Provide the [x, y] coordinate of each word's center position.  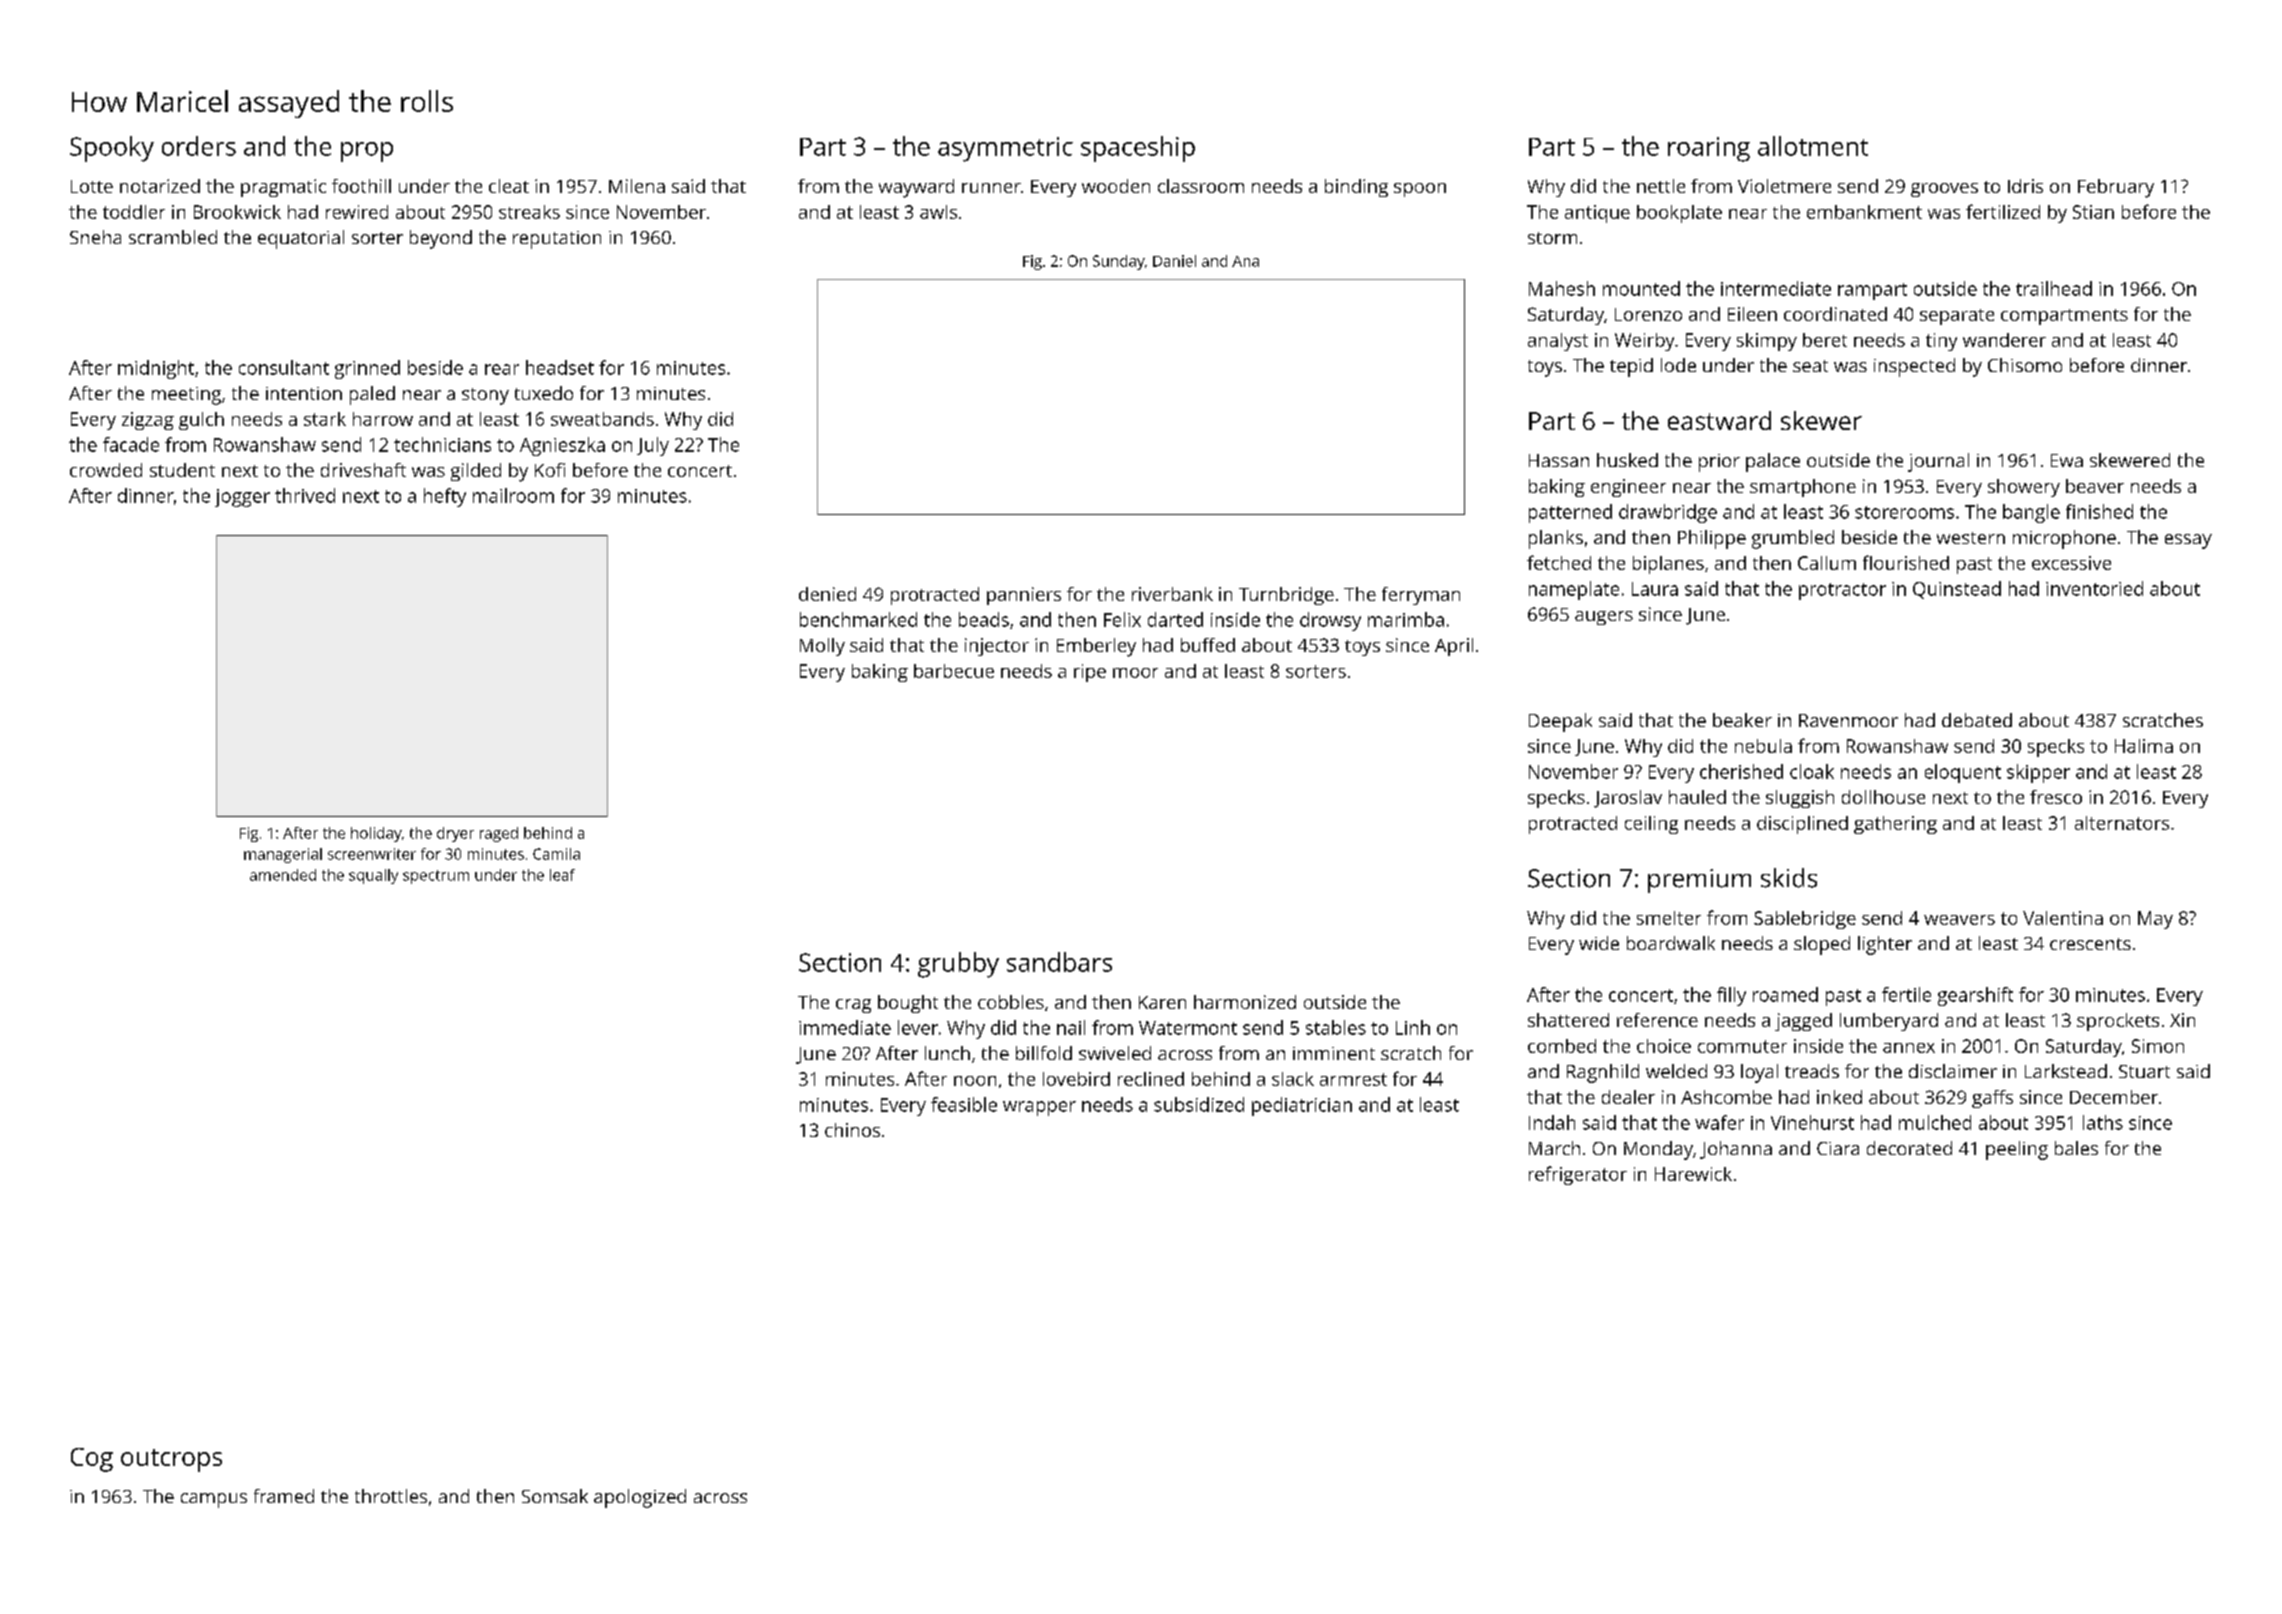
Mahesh [1562, 288]
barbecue [954, 671]
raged [499, 834]
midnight [156, 369]
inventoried [2094, 588]
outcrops [171, 1460]
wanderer [2004, 340]
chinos [852, 1130]
